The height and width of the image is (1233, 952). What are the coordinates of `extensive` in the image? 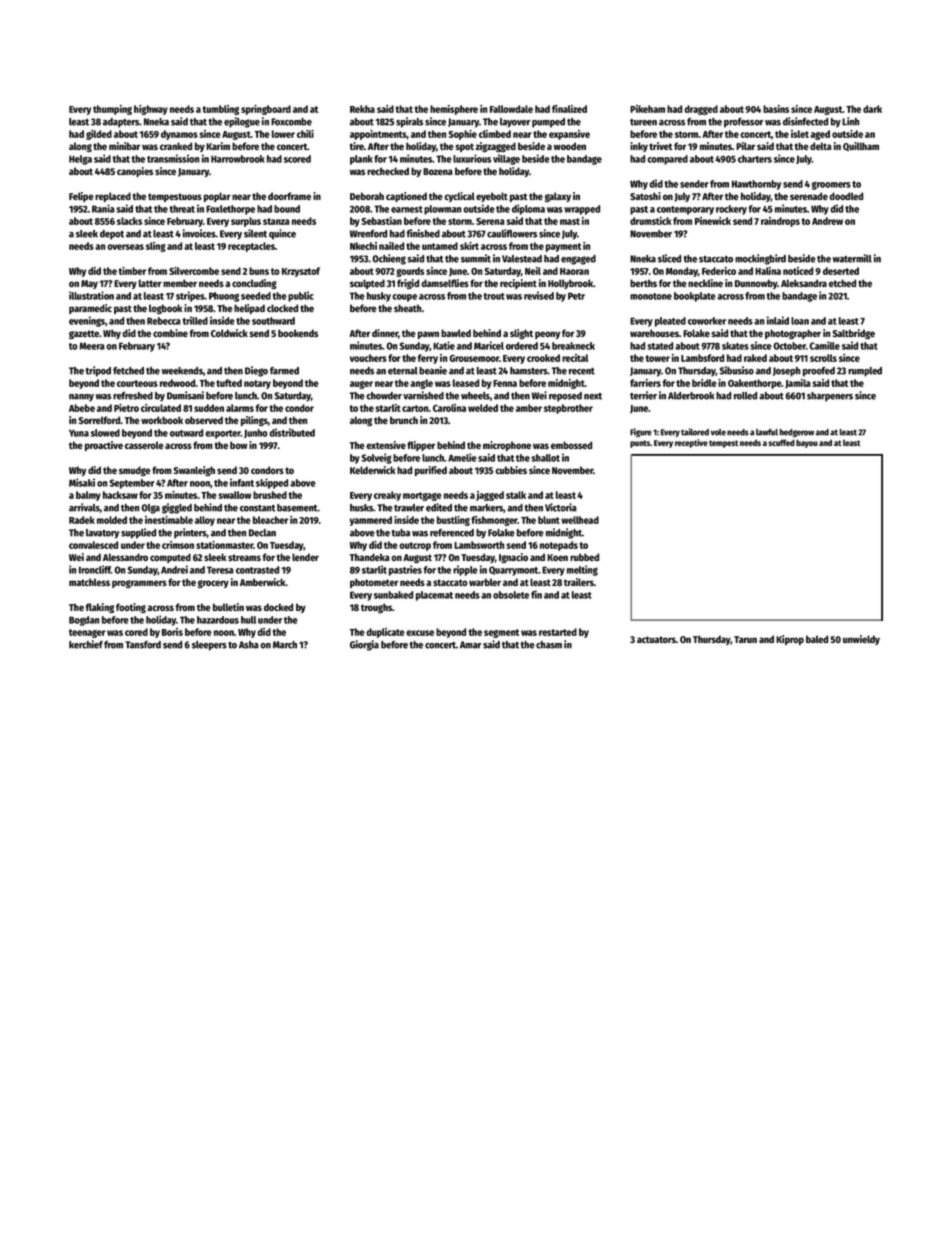 It's located at (386, 445).
